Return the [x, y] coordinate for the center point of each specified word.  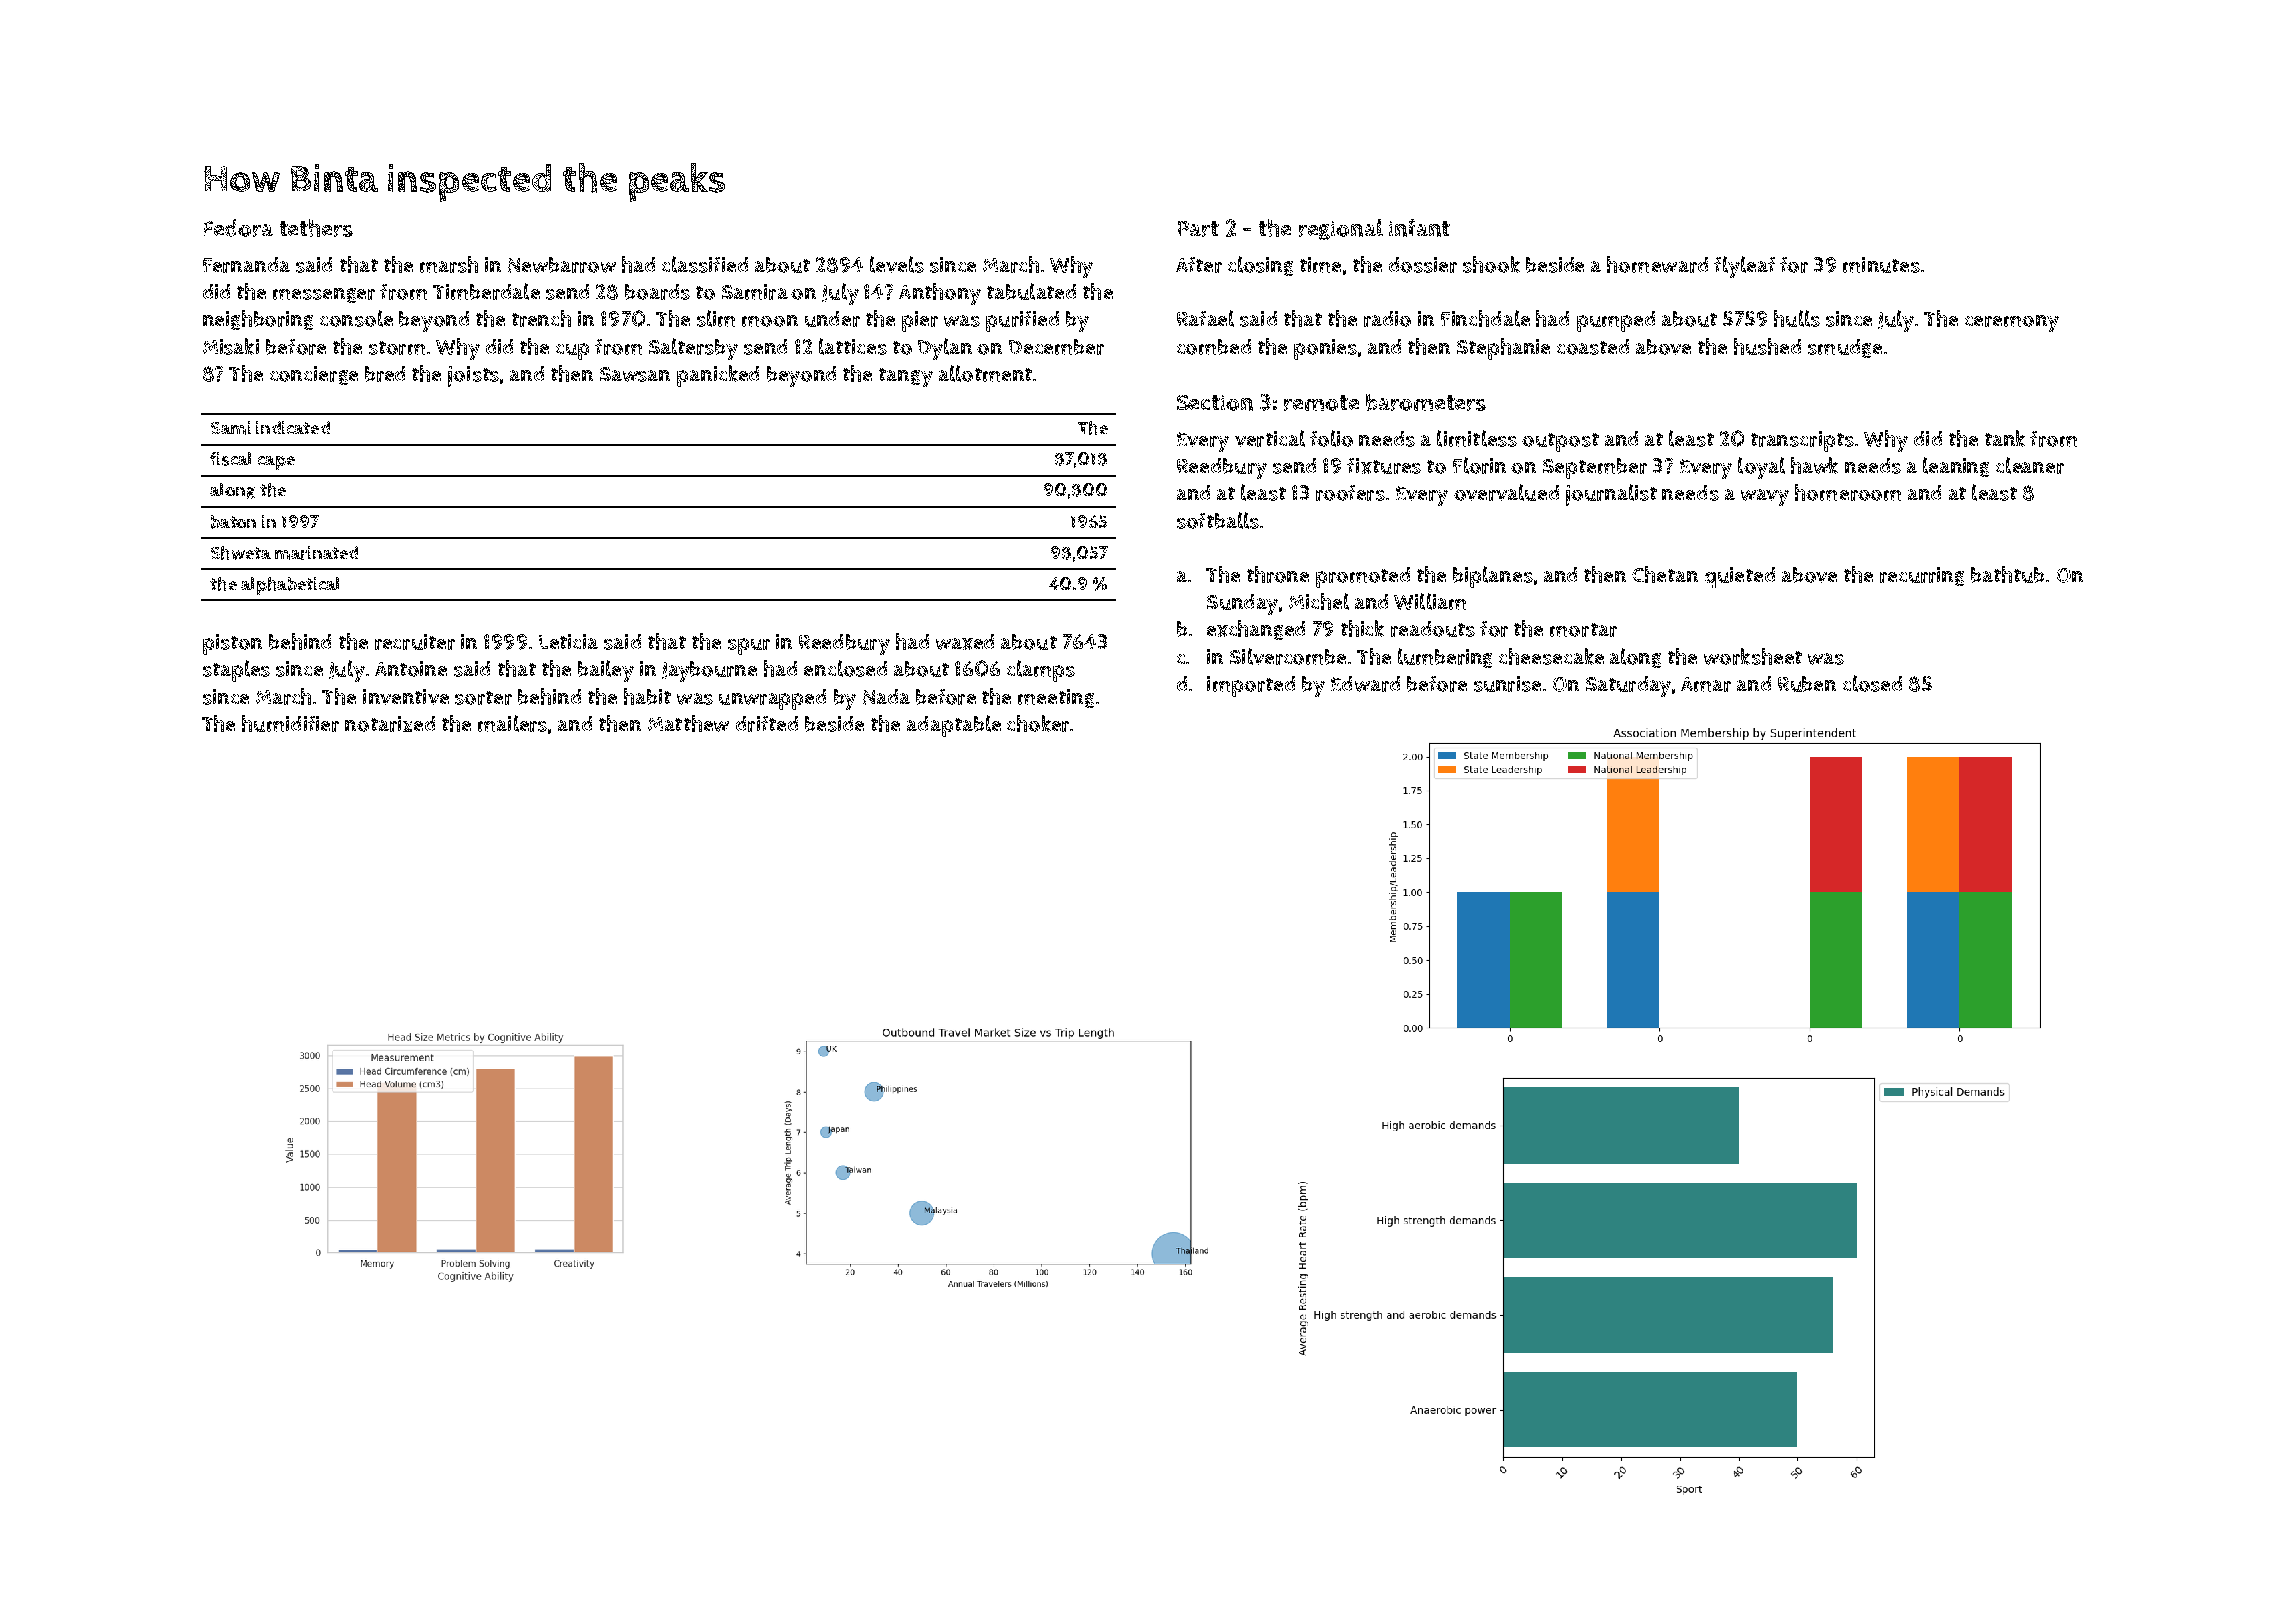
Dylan [945, 349]
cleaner [2030, 465]
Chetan [1665, 574]
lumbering [1445, 658]
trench [541, 318]
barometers [1426, 402]
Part [1198, 229]
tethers [316, 228]
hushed [1767, 346]
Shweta [241, 553]
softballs [1218, 520]
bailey [606, 671]
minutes [1881, 265]
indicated [293, 427]
